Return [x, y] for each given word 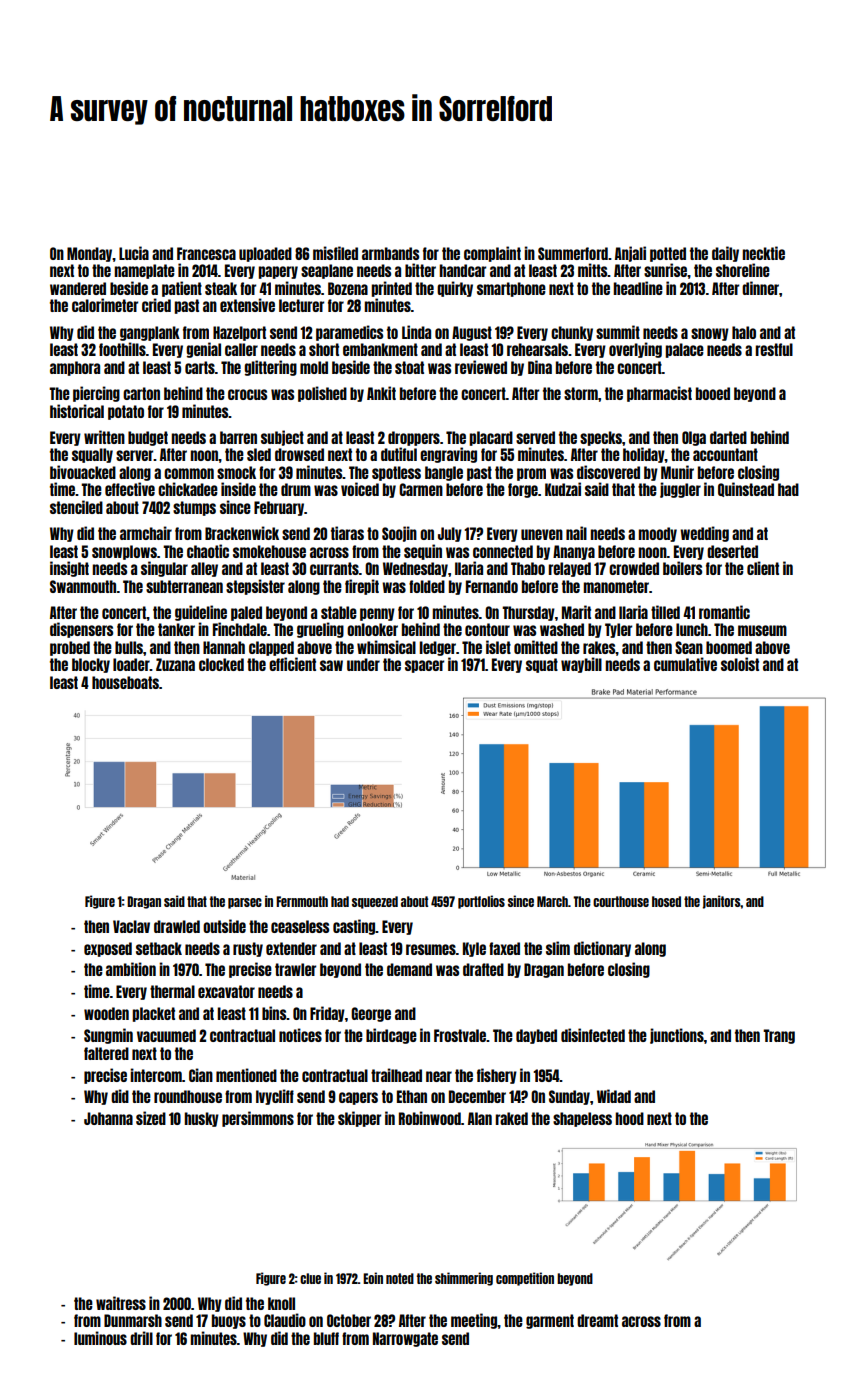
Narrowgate [405, 1339]
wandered [78, 288]
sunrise [665, 270]
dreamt [597, 1320]
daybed [536, 1036]
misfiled [335, 253]
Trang [779, 1036]
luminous [100, 1338]
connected [503, 551]
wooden [106, 1013]
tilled [665, 612]
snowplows [124, 552]
